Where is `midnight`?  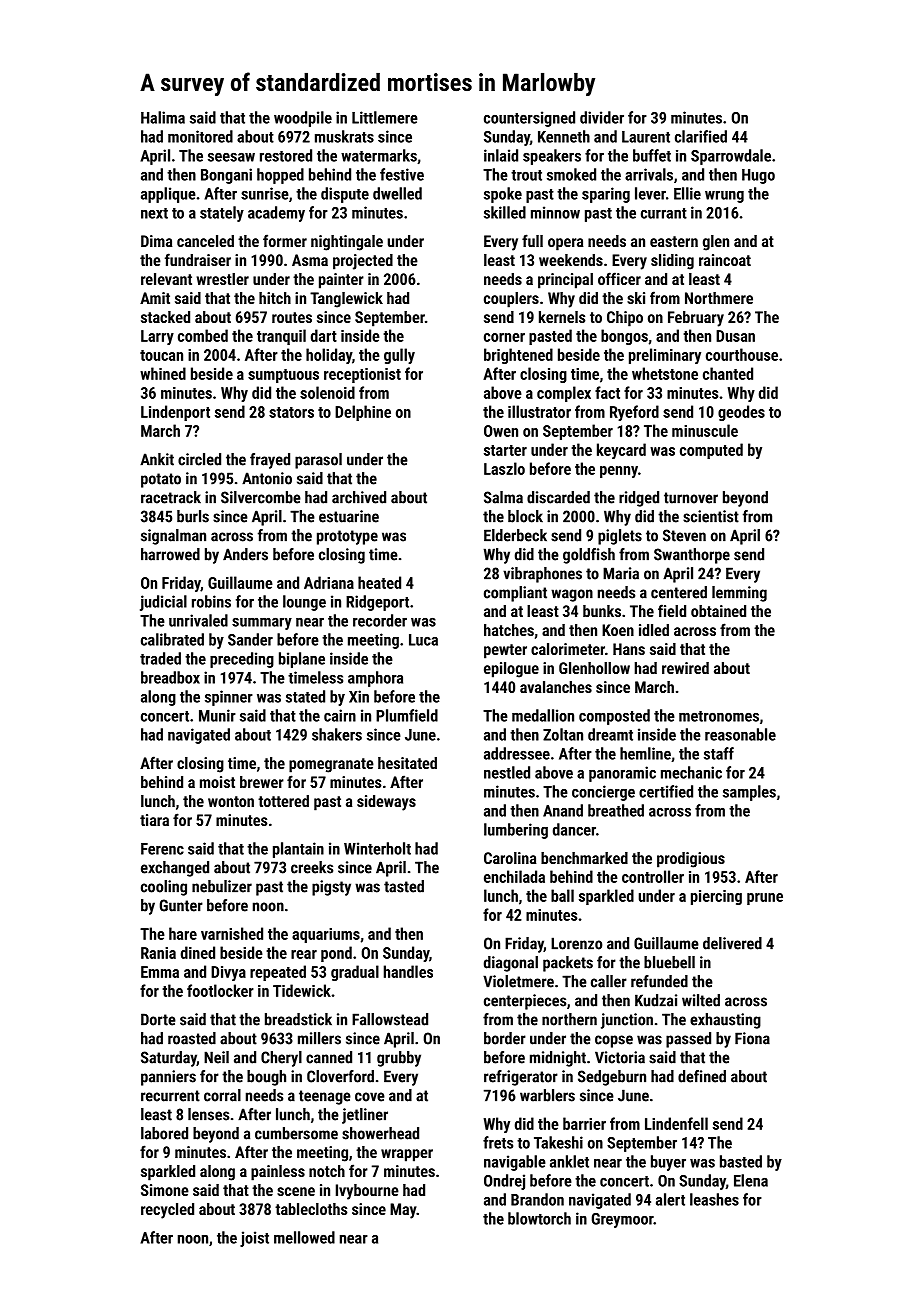 midnight is located at coordinates (558, 1059).
